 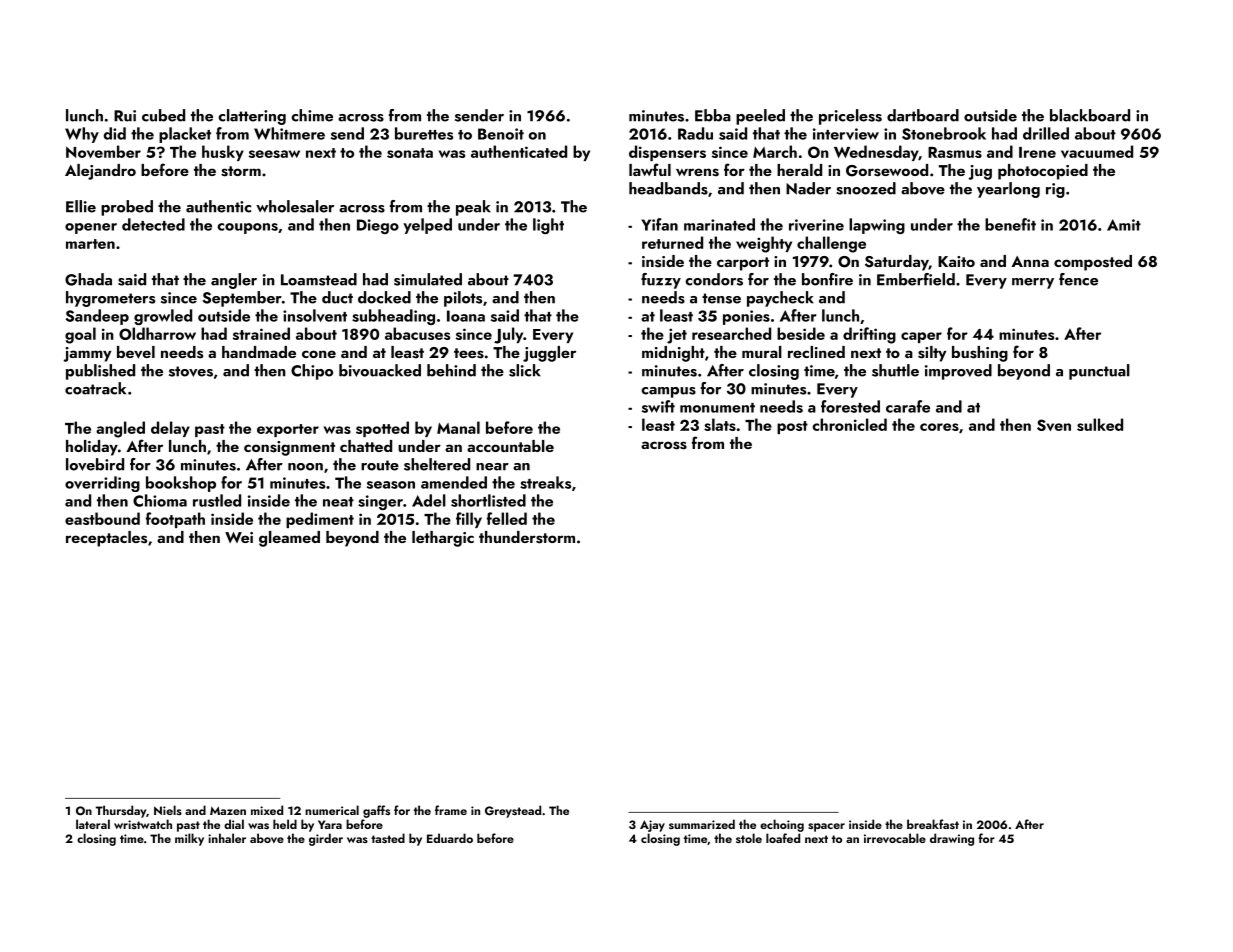 What do you see at coordinates (1090, 115) in the screenshot?
I see `blackboard` at bounding box center [1090, 115].
